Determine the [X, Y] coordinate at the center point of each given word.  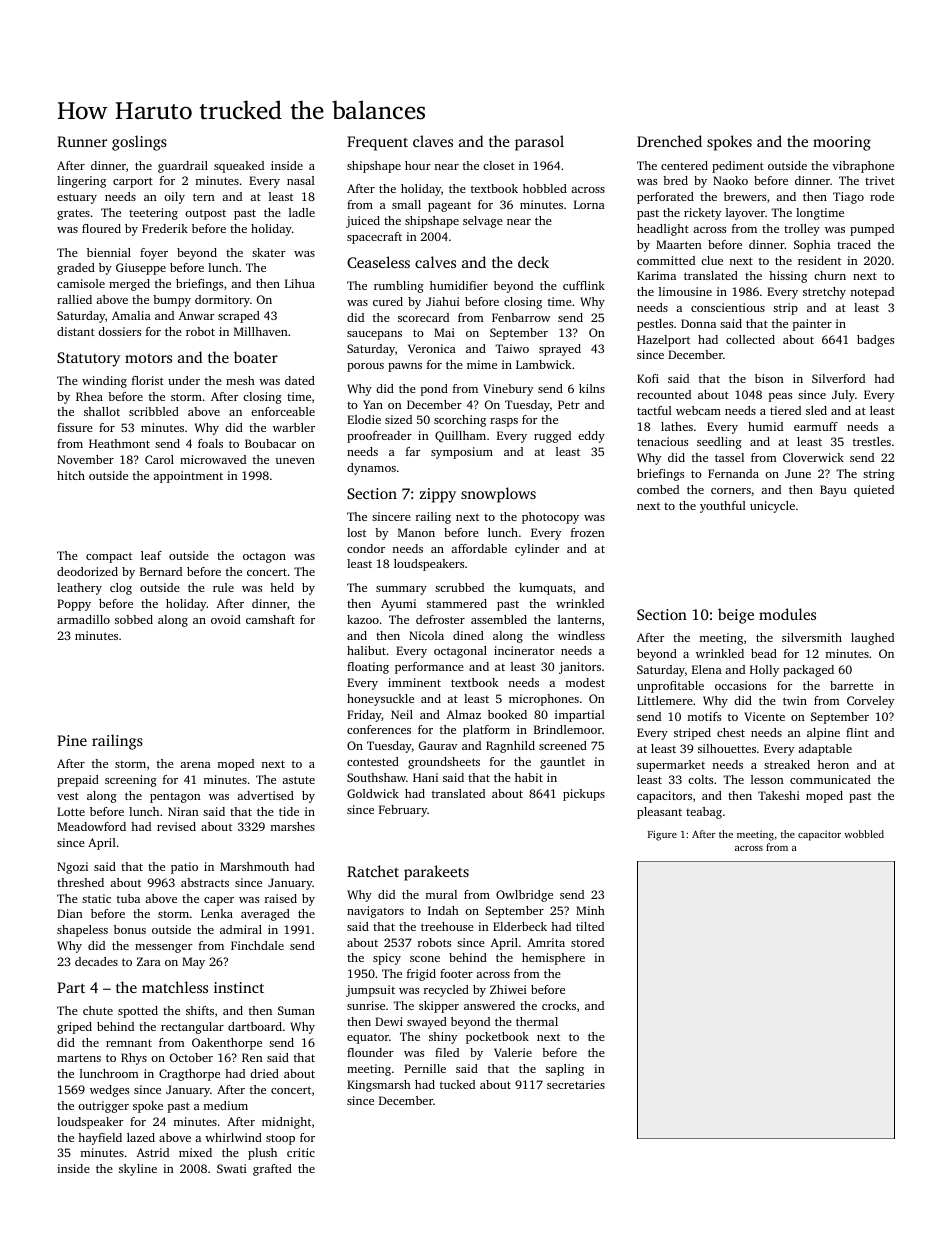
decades [96, 961]
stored [587, 942]
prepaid [78, 781]
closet [499, 165]
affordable [479, 548]
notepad [872, 293]
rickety [702, 214]
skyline [138, 1170]
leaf [151, 555]
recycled [446, 991]
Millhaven [261, 331]
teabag [704, 813]
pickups [584, 795]
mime [482, 364]
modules [787, 614]
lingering [81, 182]
